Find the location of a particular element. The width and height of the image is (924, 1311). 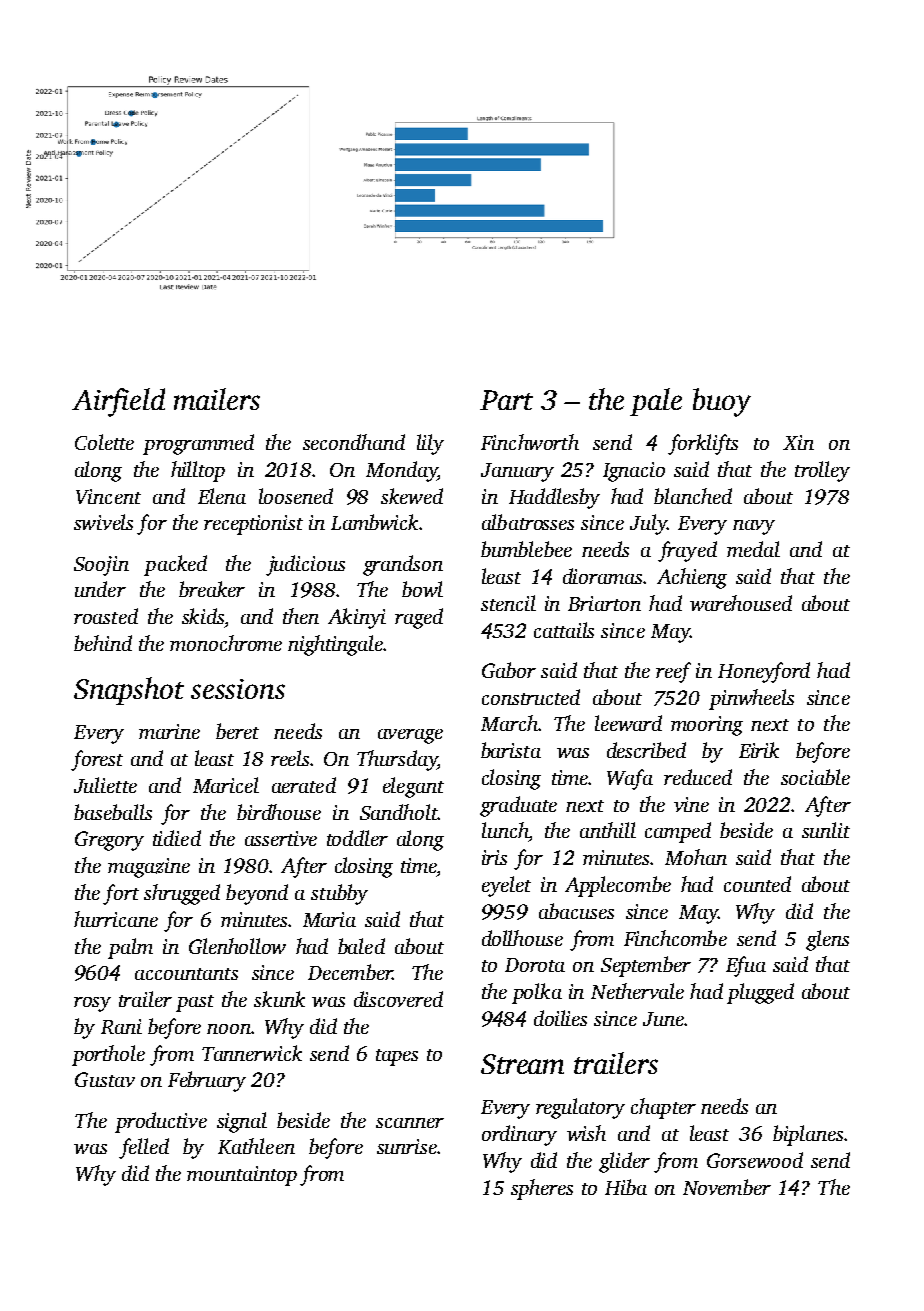

eyelet is located at coordinates (506, 886).
